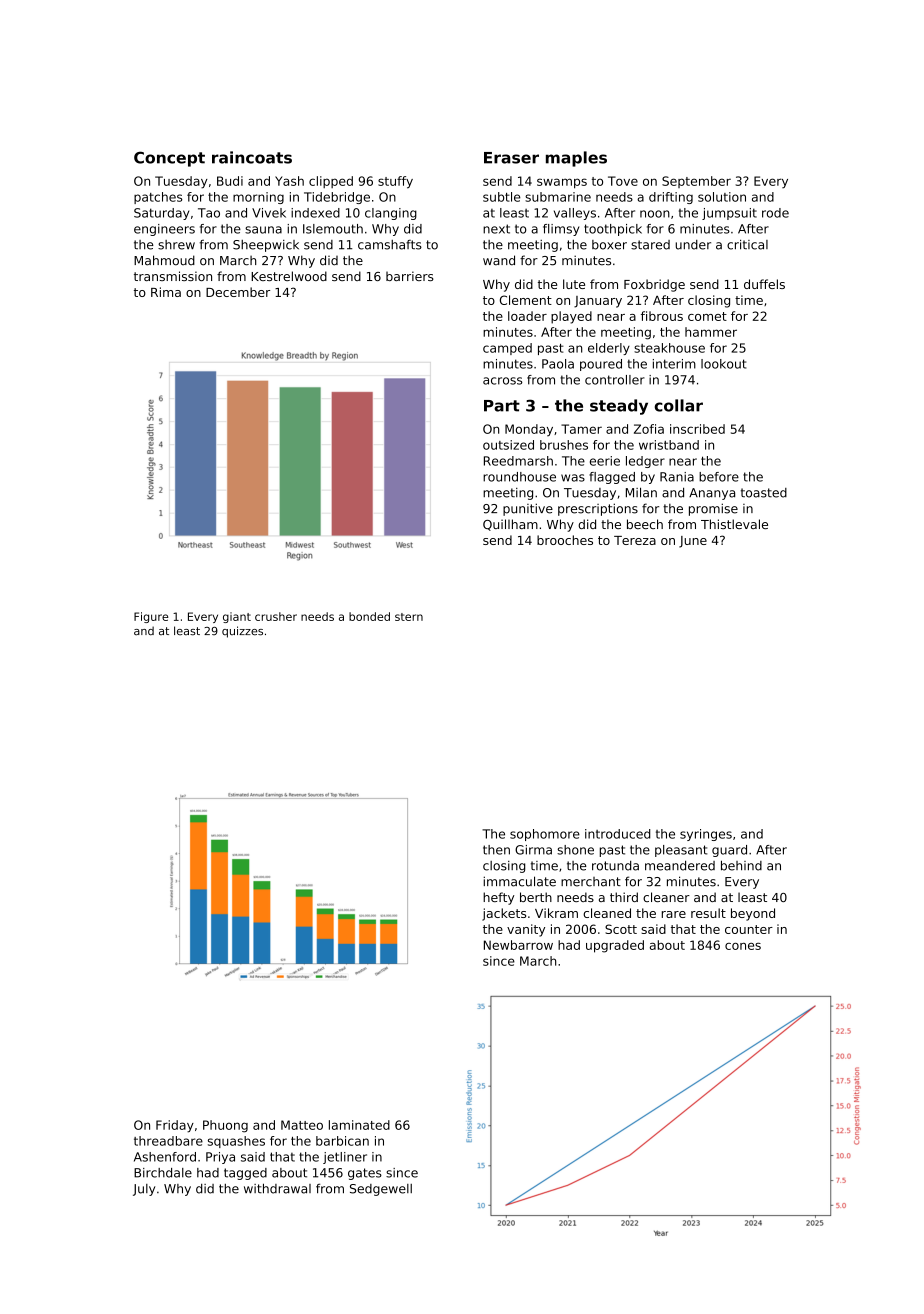 Image resolution: width=924 pixels, height=1314 pixels. What do you see at coordinates (581, 429) in the document?
I see `Tamer` at bounding box center [581, 429].
